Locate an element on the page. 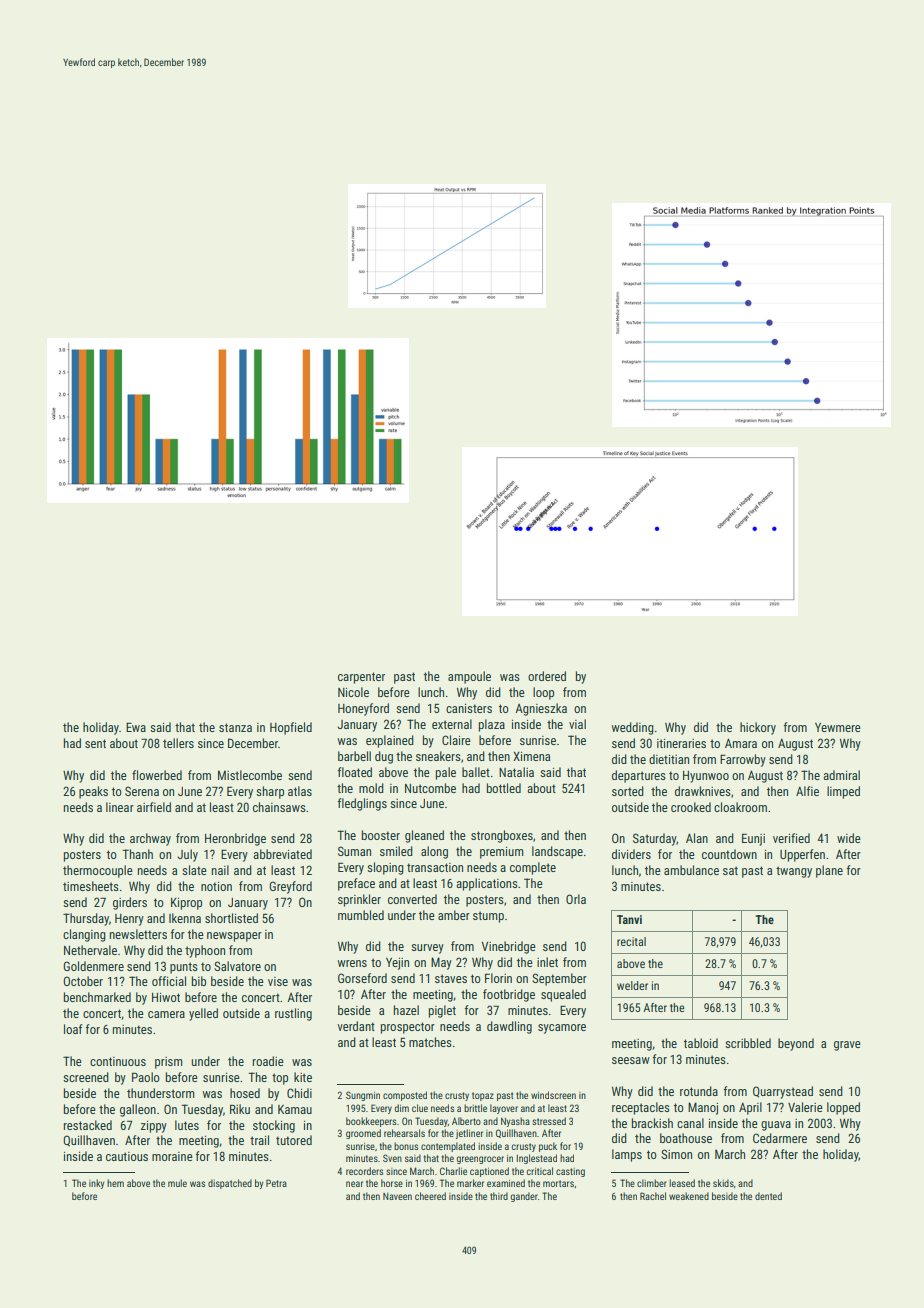 The height and width of the document is (1308, 924). ordered is located at coordinates (547, 676).
